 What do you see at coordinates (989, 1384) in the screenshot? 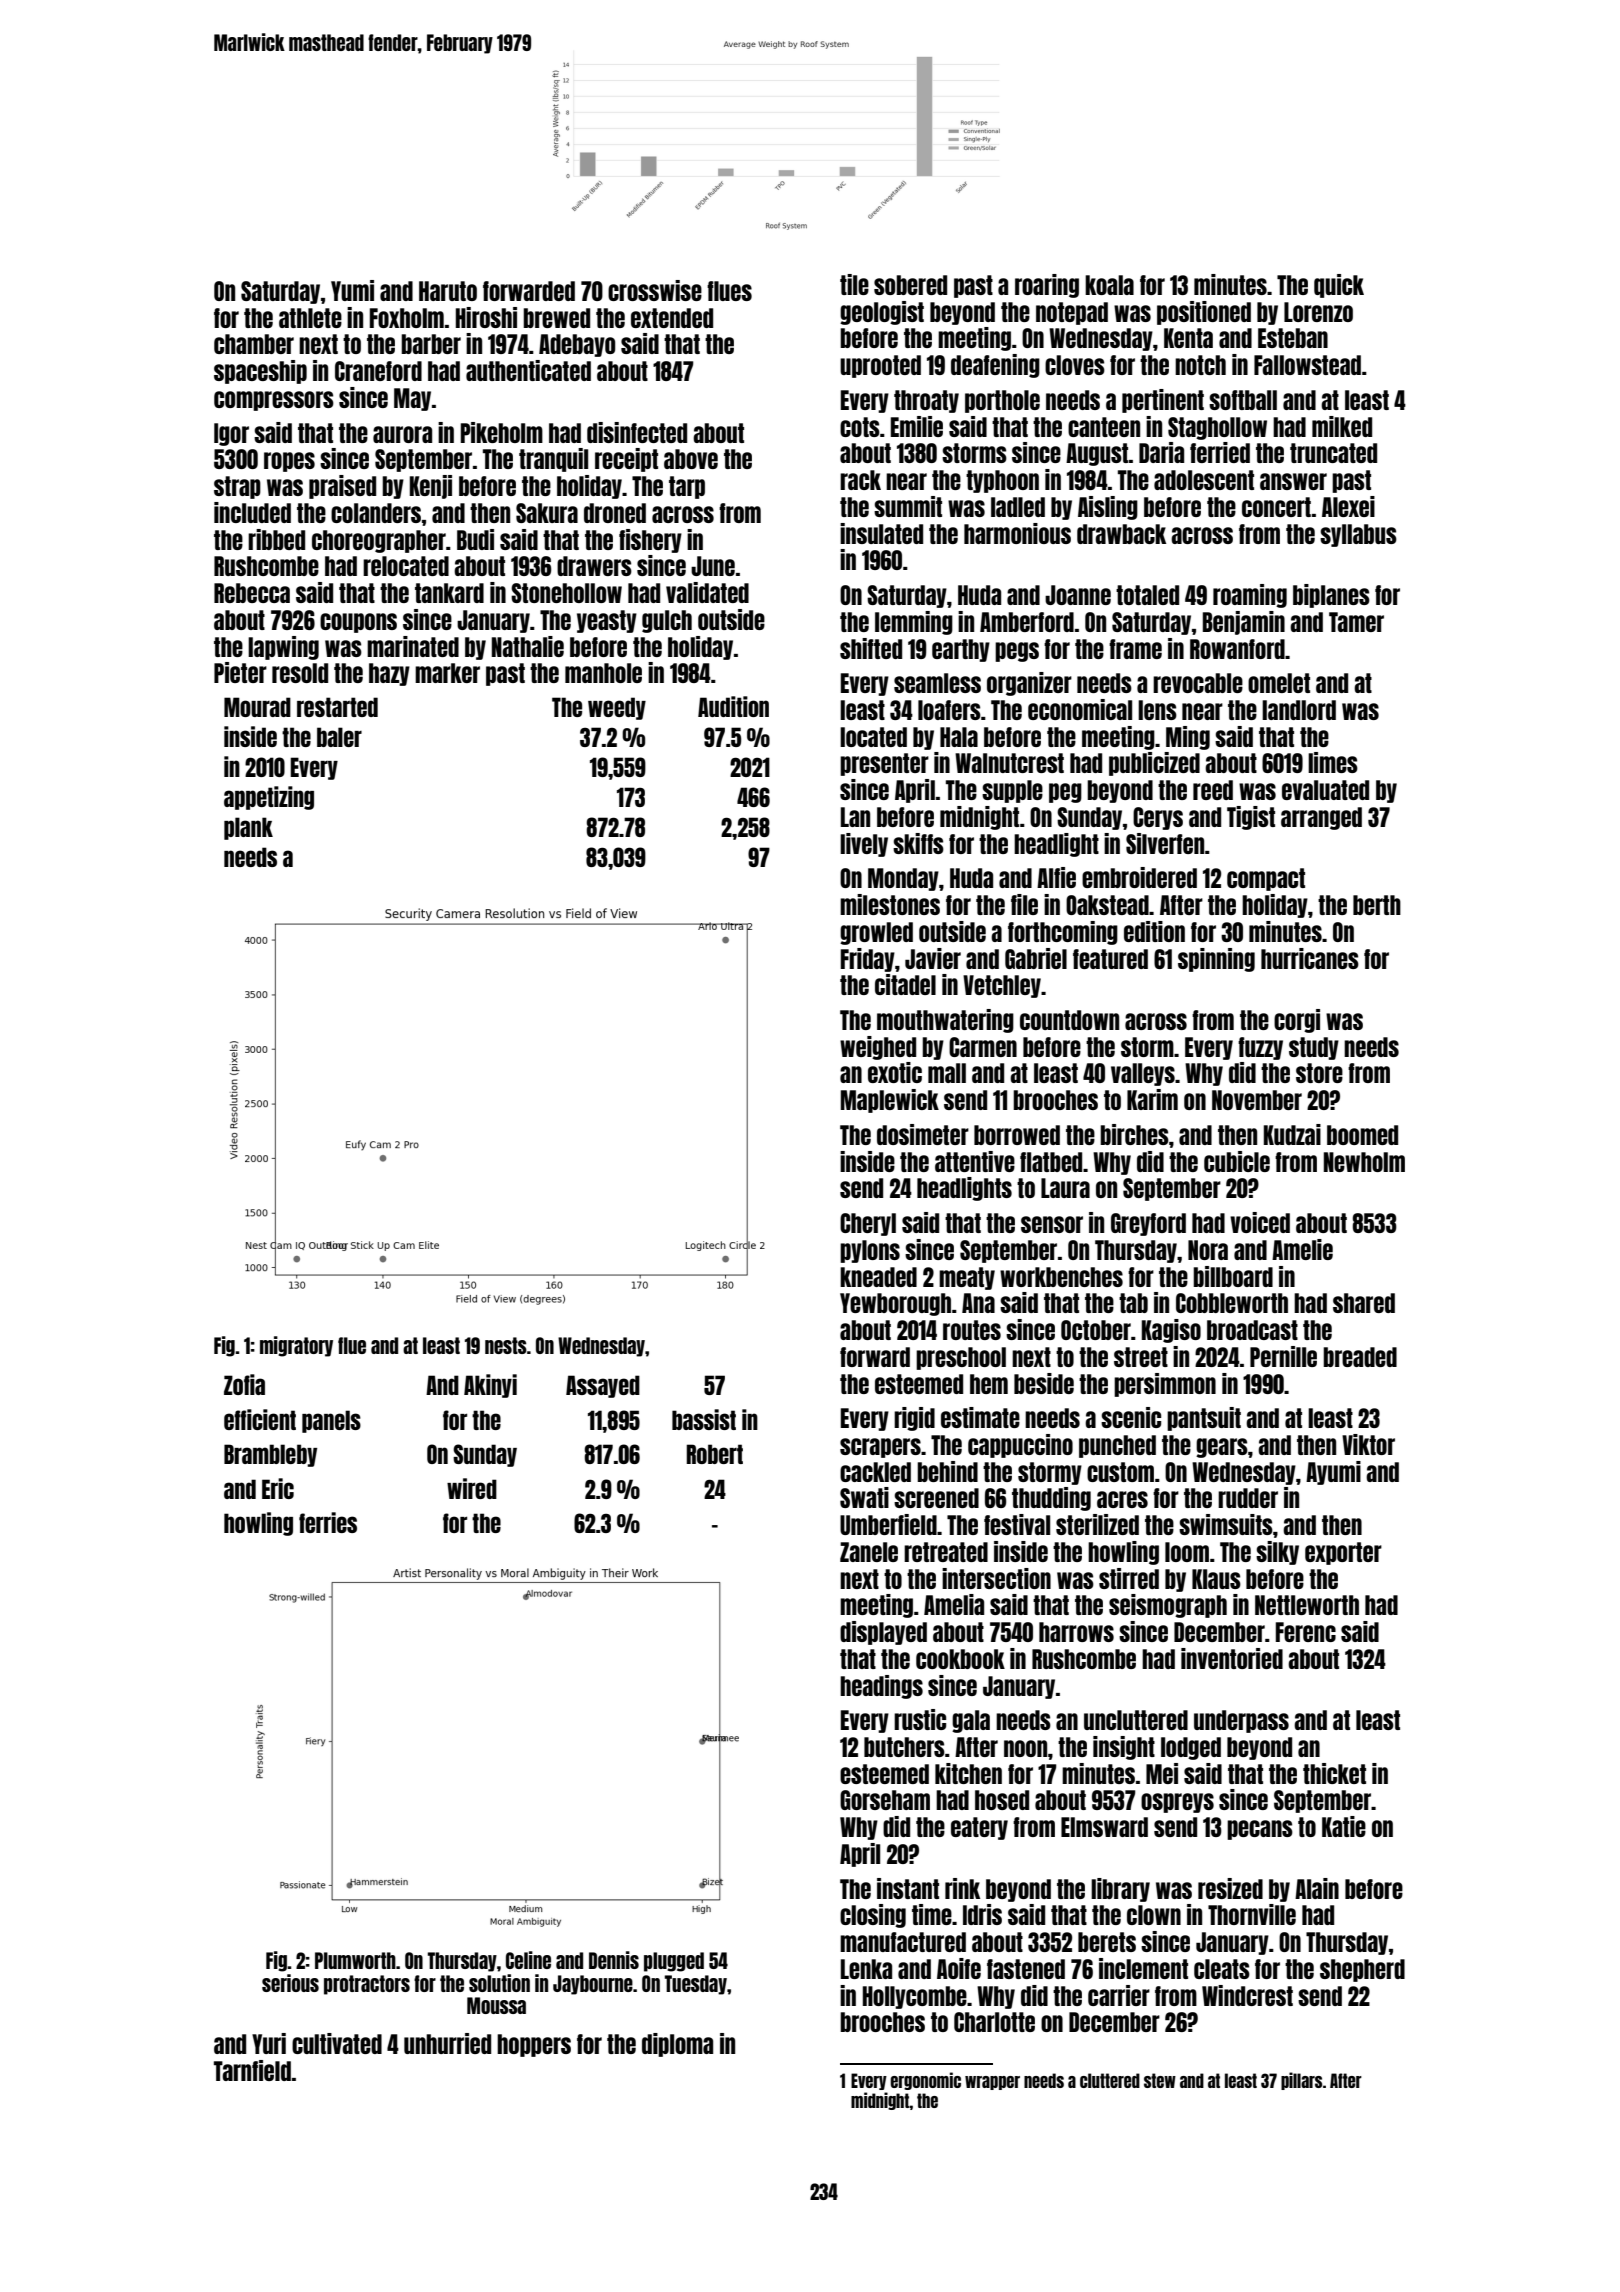
I see `hem` at bounding box center [989, 1384].
